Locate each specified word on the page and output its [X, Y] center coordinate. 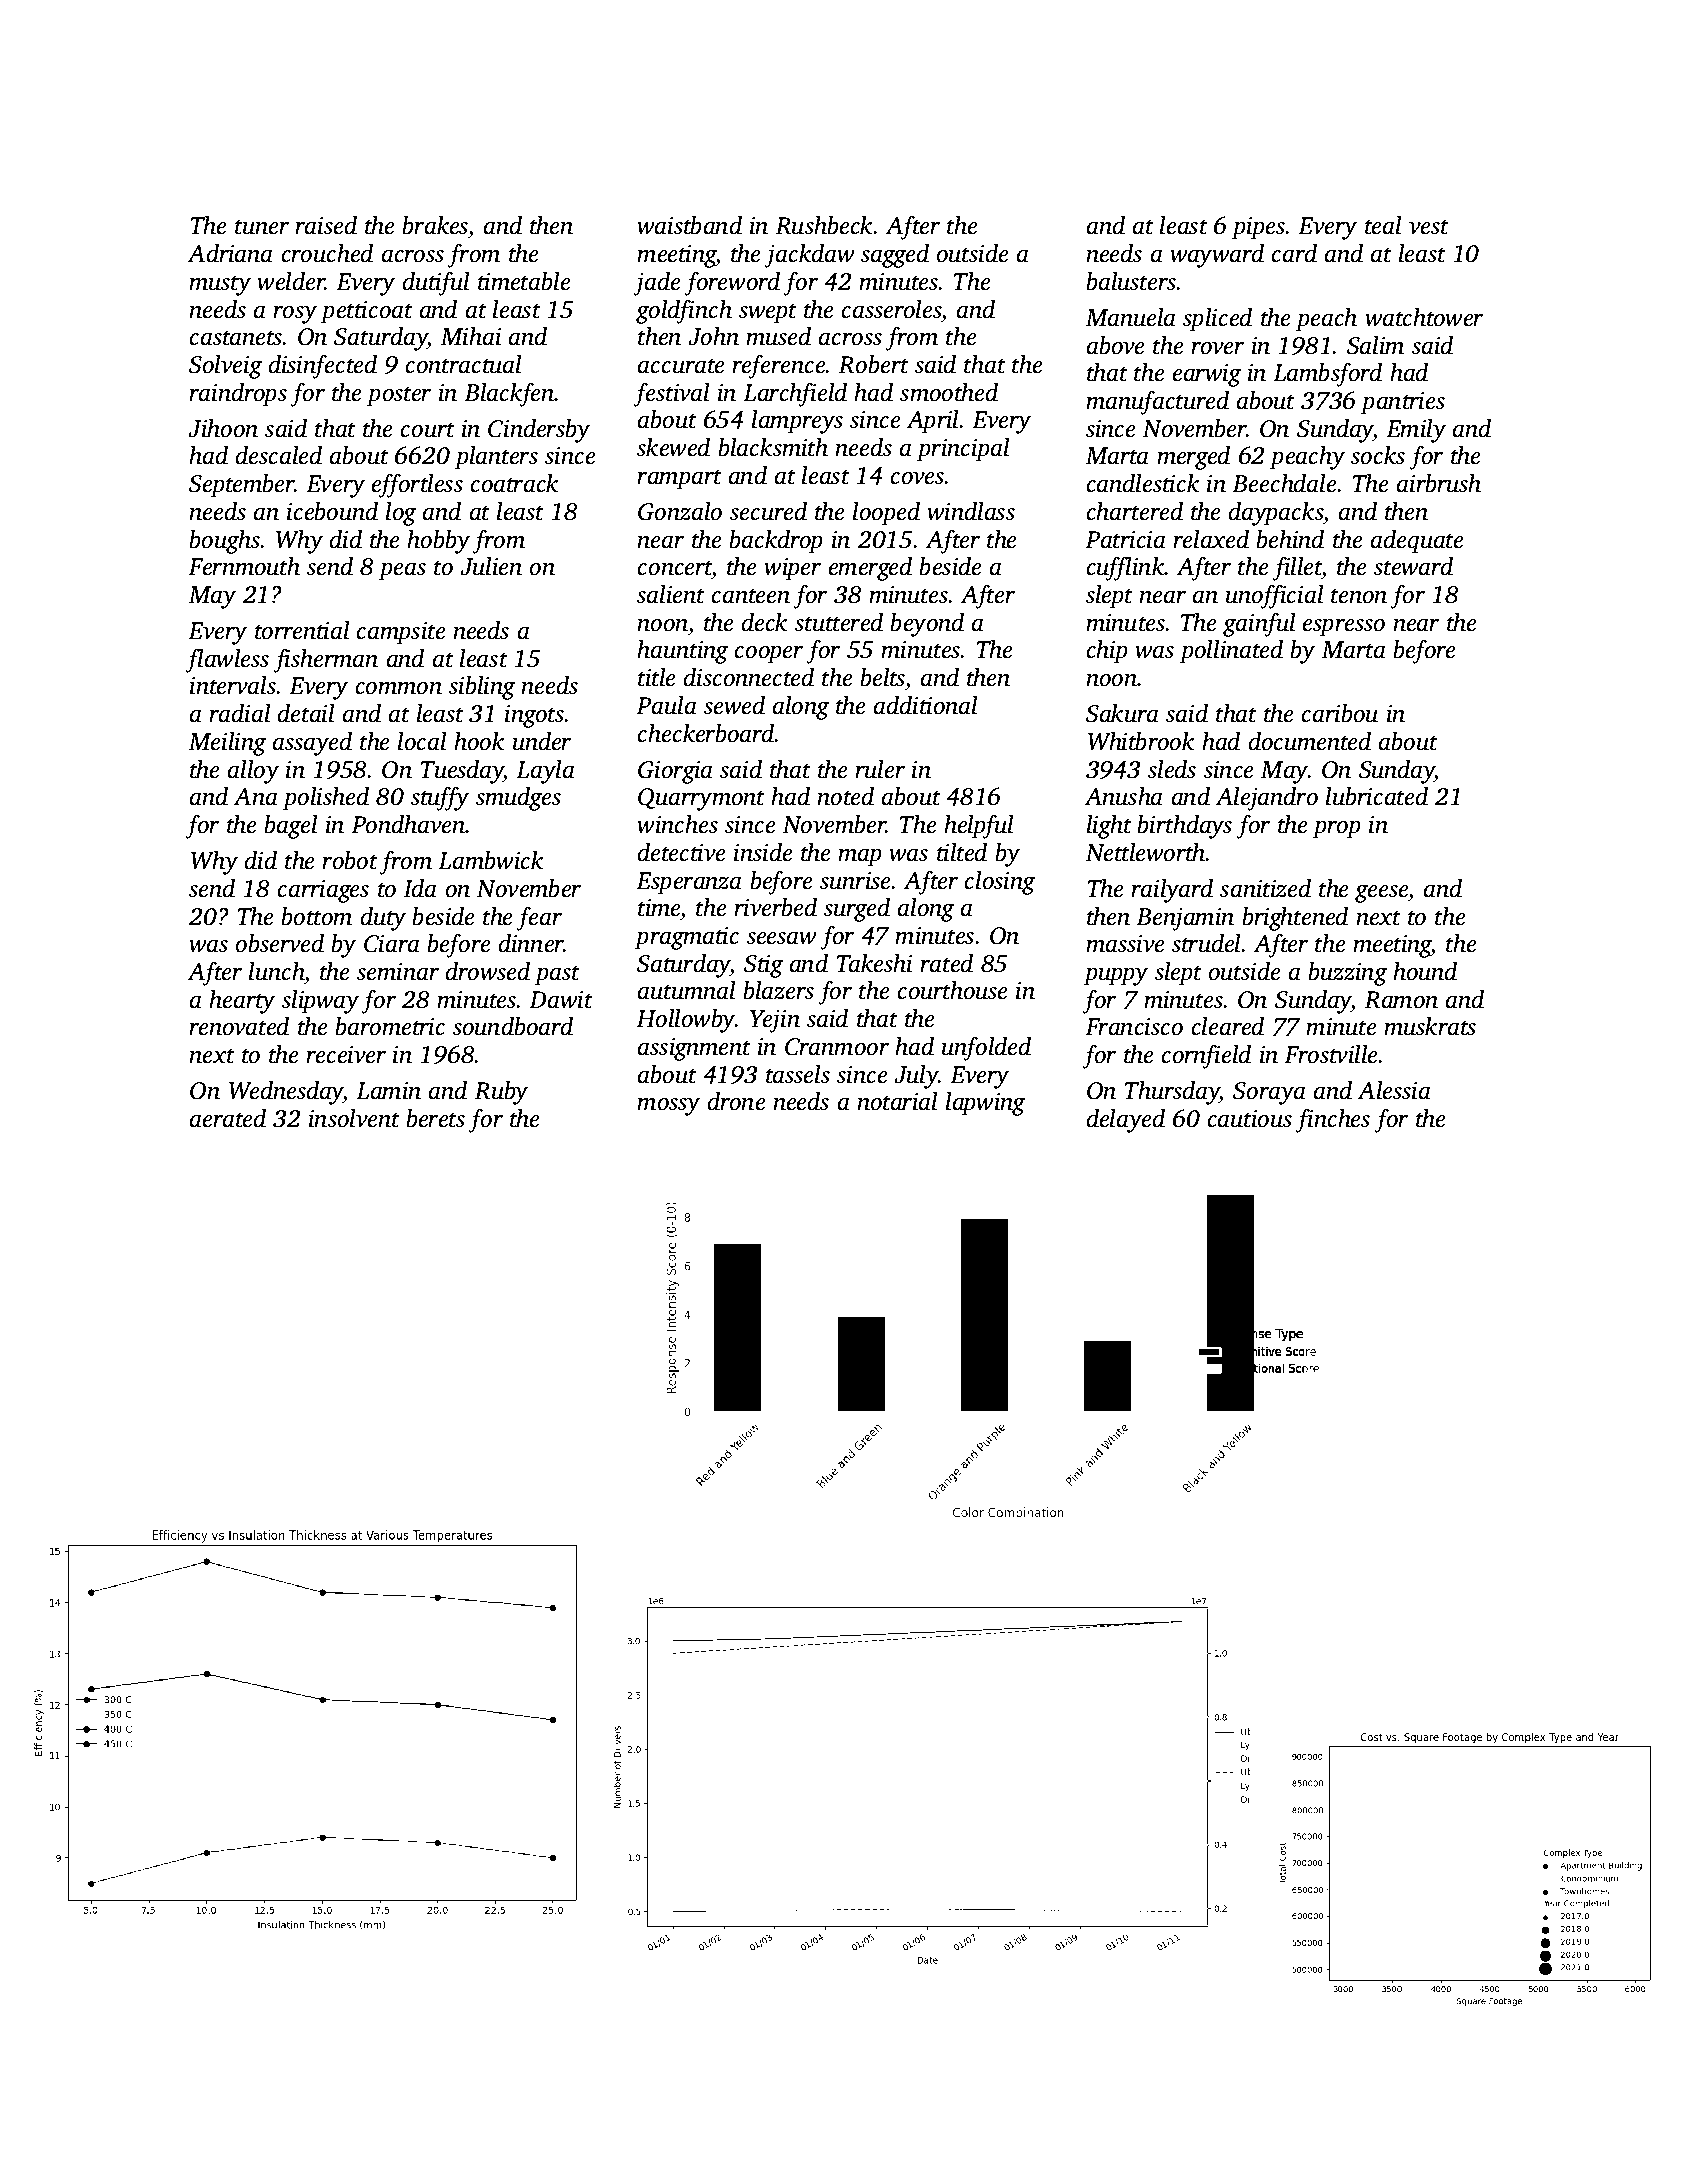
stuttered [839, 622]
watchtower [1424, 317]
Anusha [1123, 796]
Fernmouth [244, 566]
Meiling [227, 744]
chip [1107, 652]
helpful [979, 827]
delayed [1126, 1121]
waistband [689, 225]
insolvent [354, 1118]
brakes [435, 225]
